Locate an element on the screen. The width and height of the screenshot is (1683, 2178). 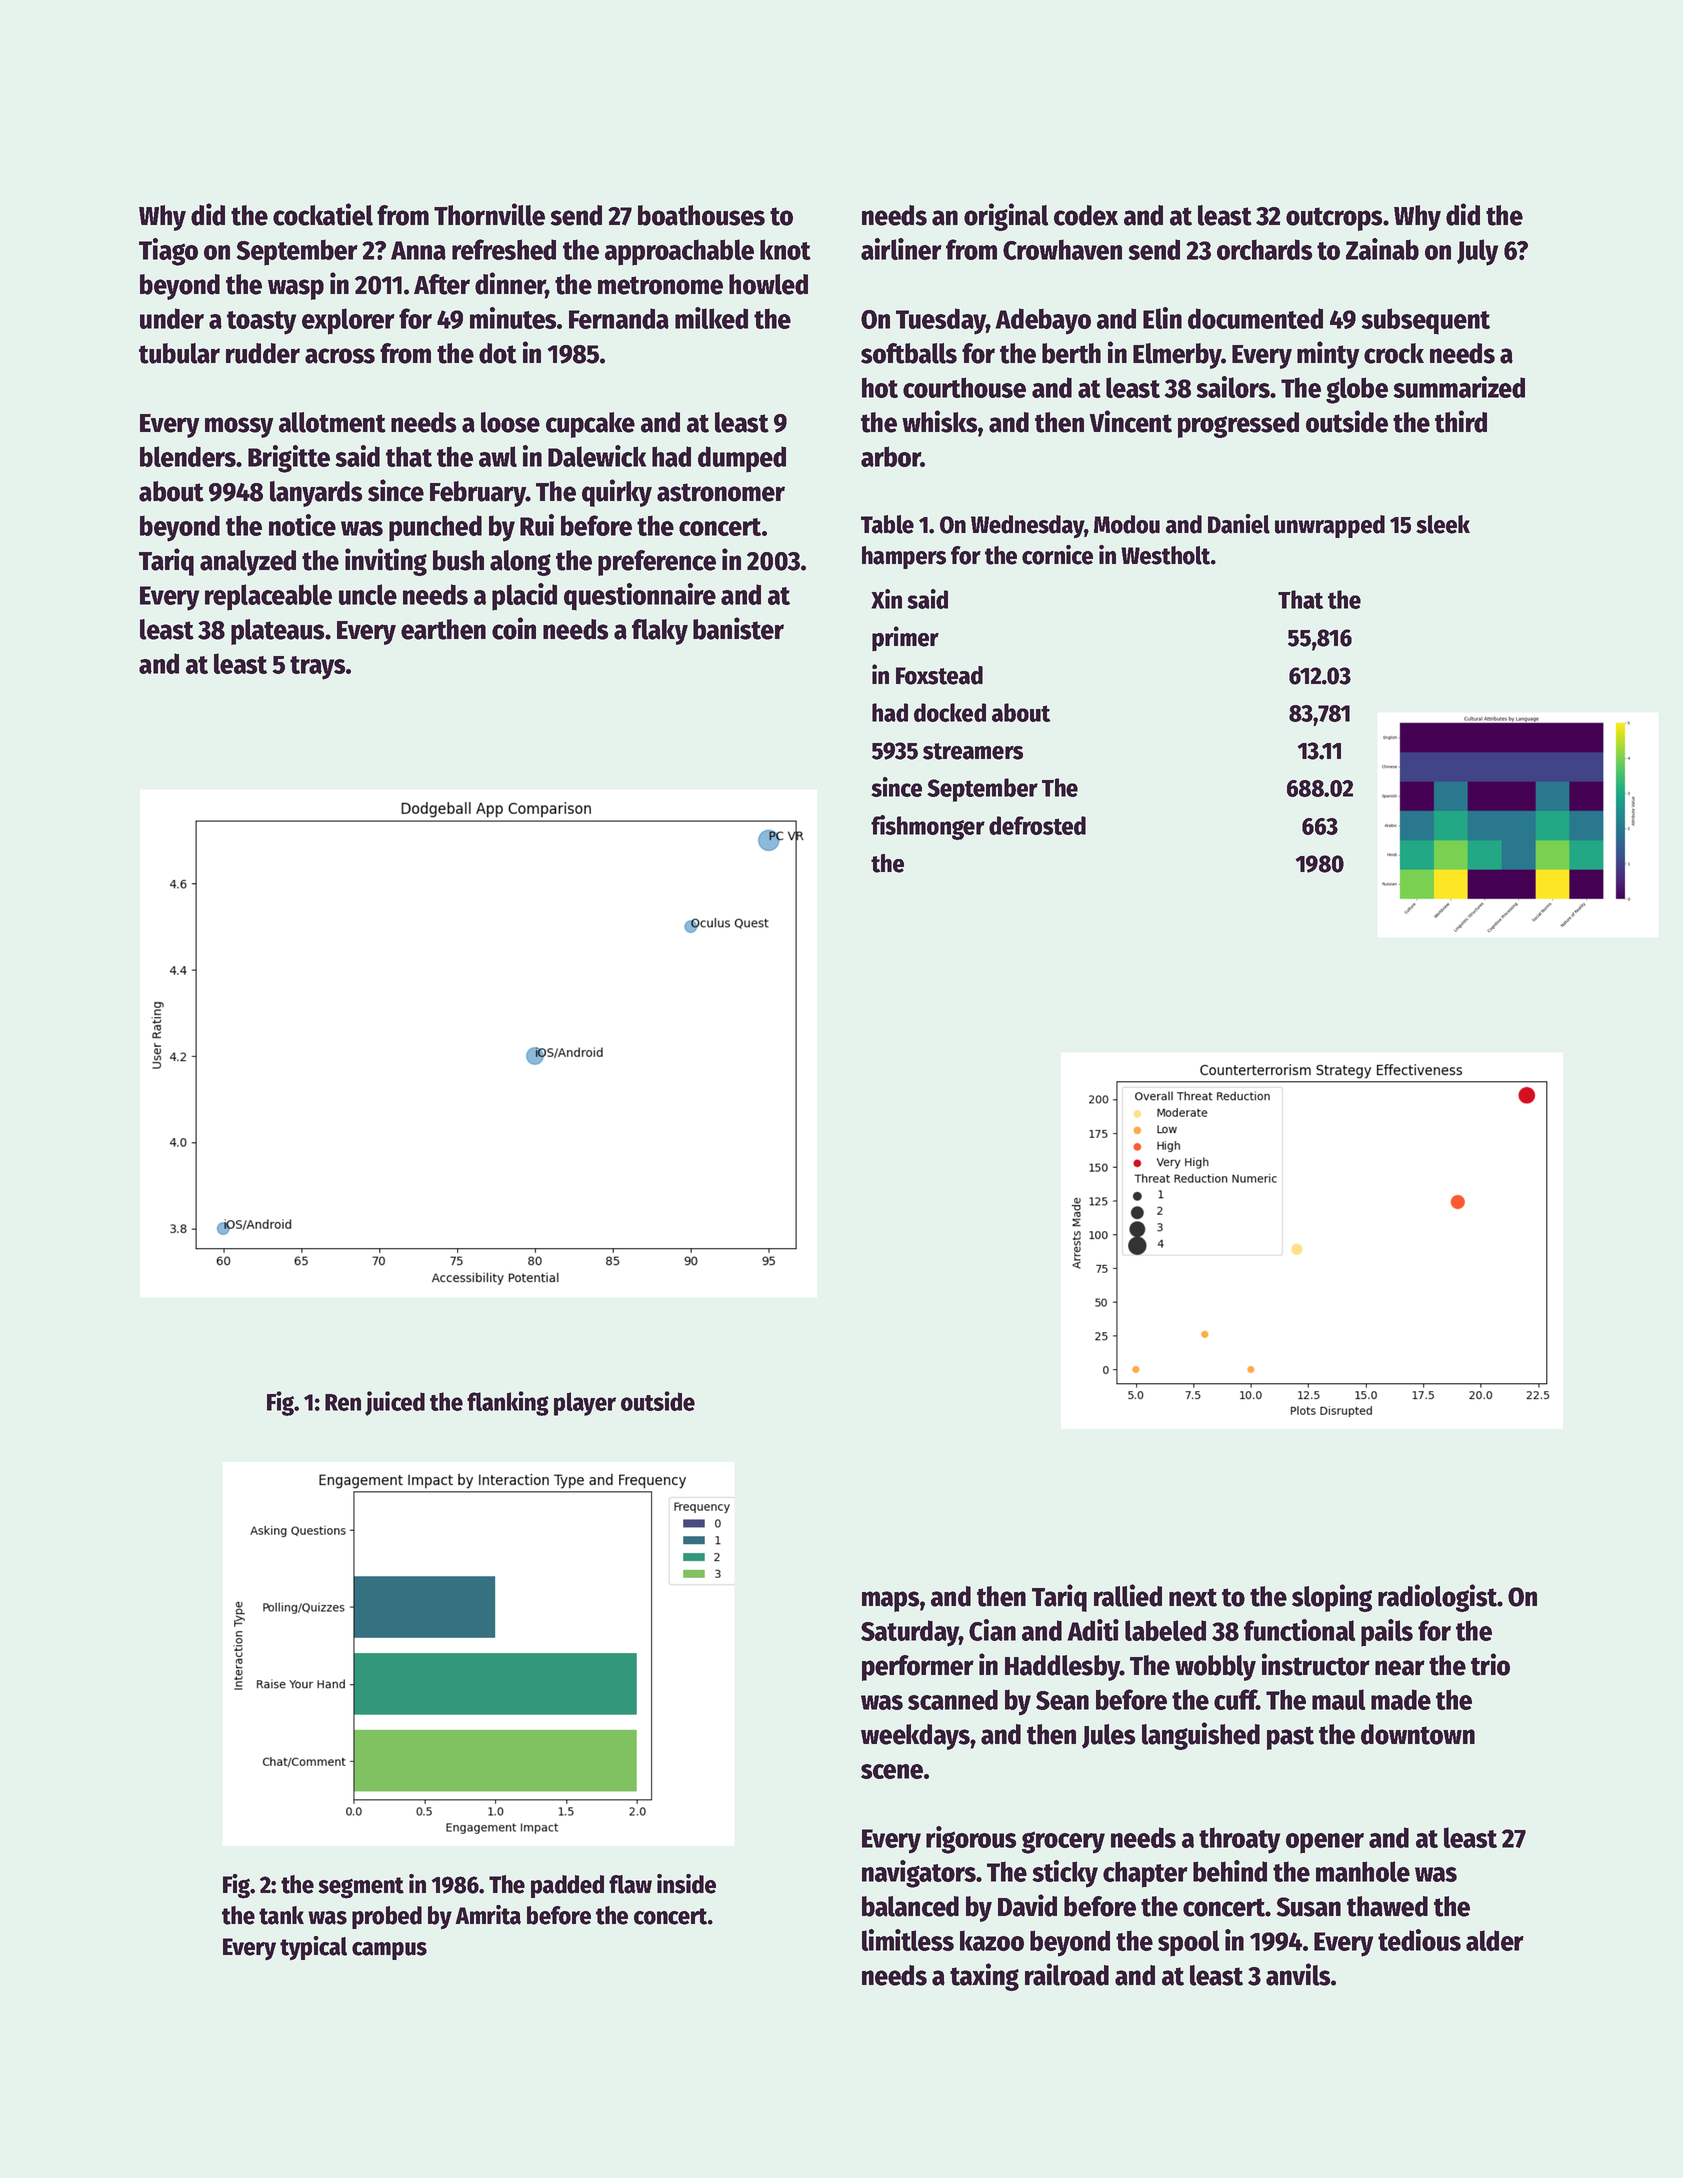
juiced is located at coordinates (395, 1403).
